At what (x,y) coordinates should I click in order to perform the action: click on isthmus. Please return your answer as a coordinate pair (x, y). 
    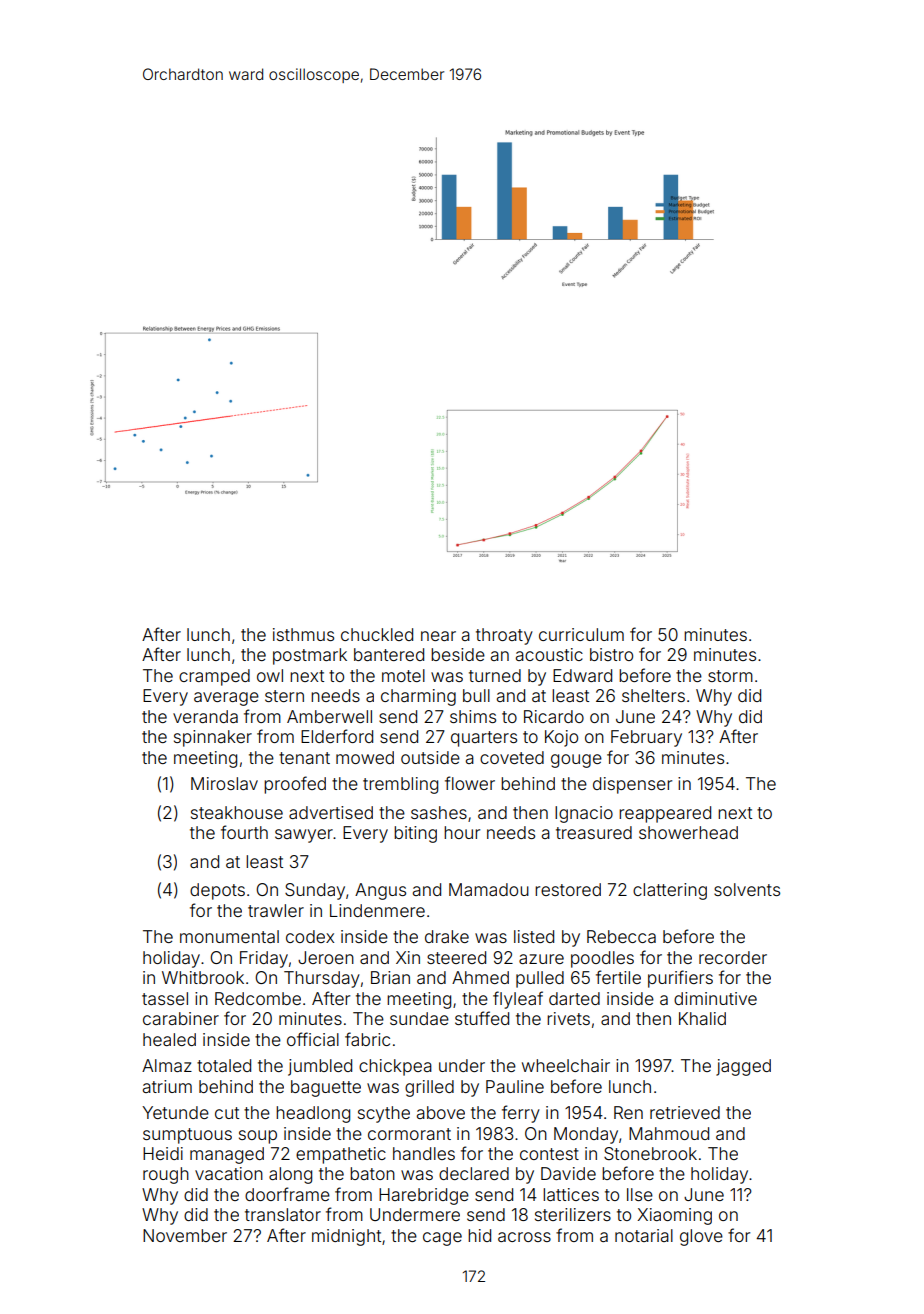
    Looking at the image, I should click on (303, 634).
